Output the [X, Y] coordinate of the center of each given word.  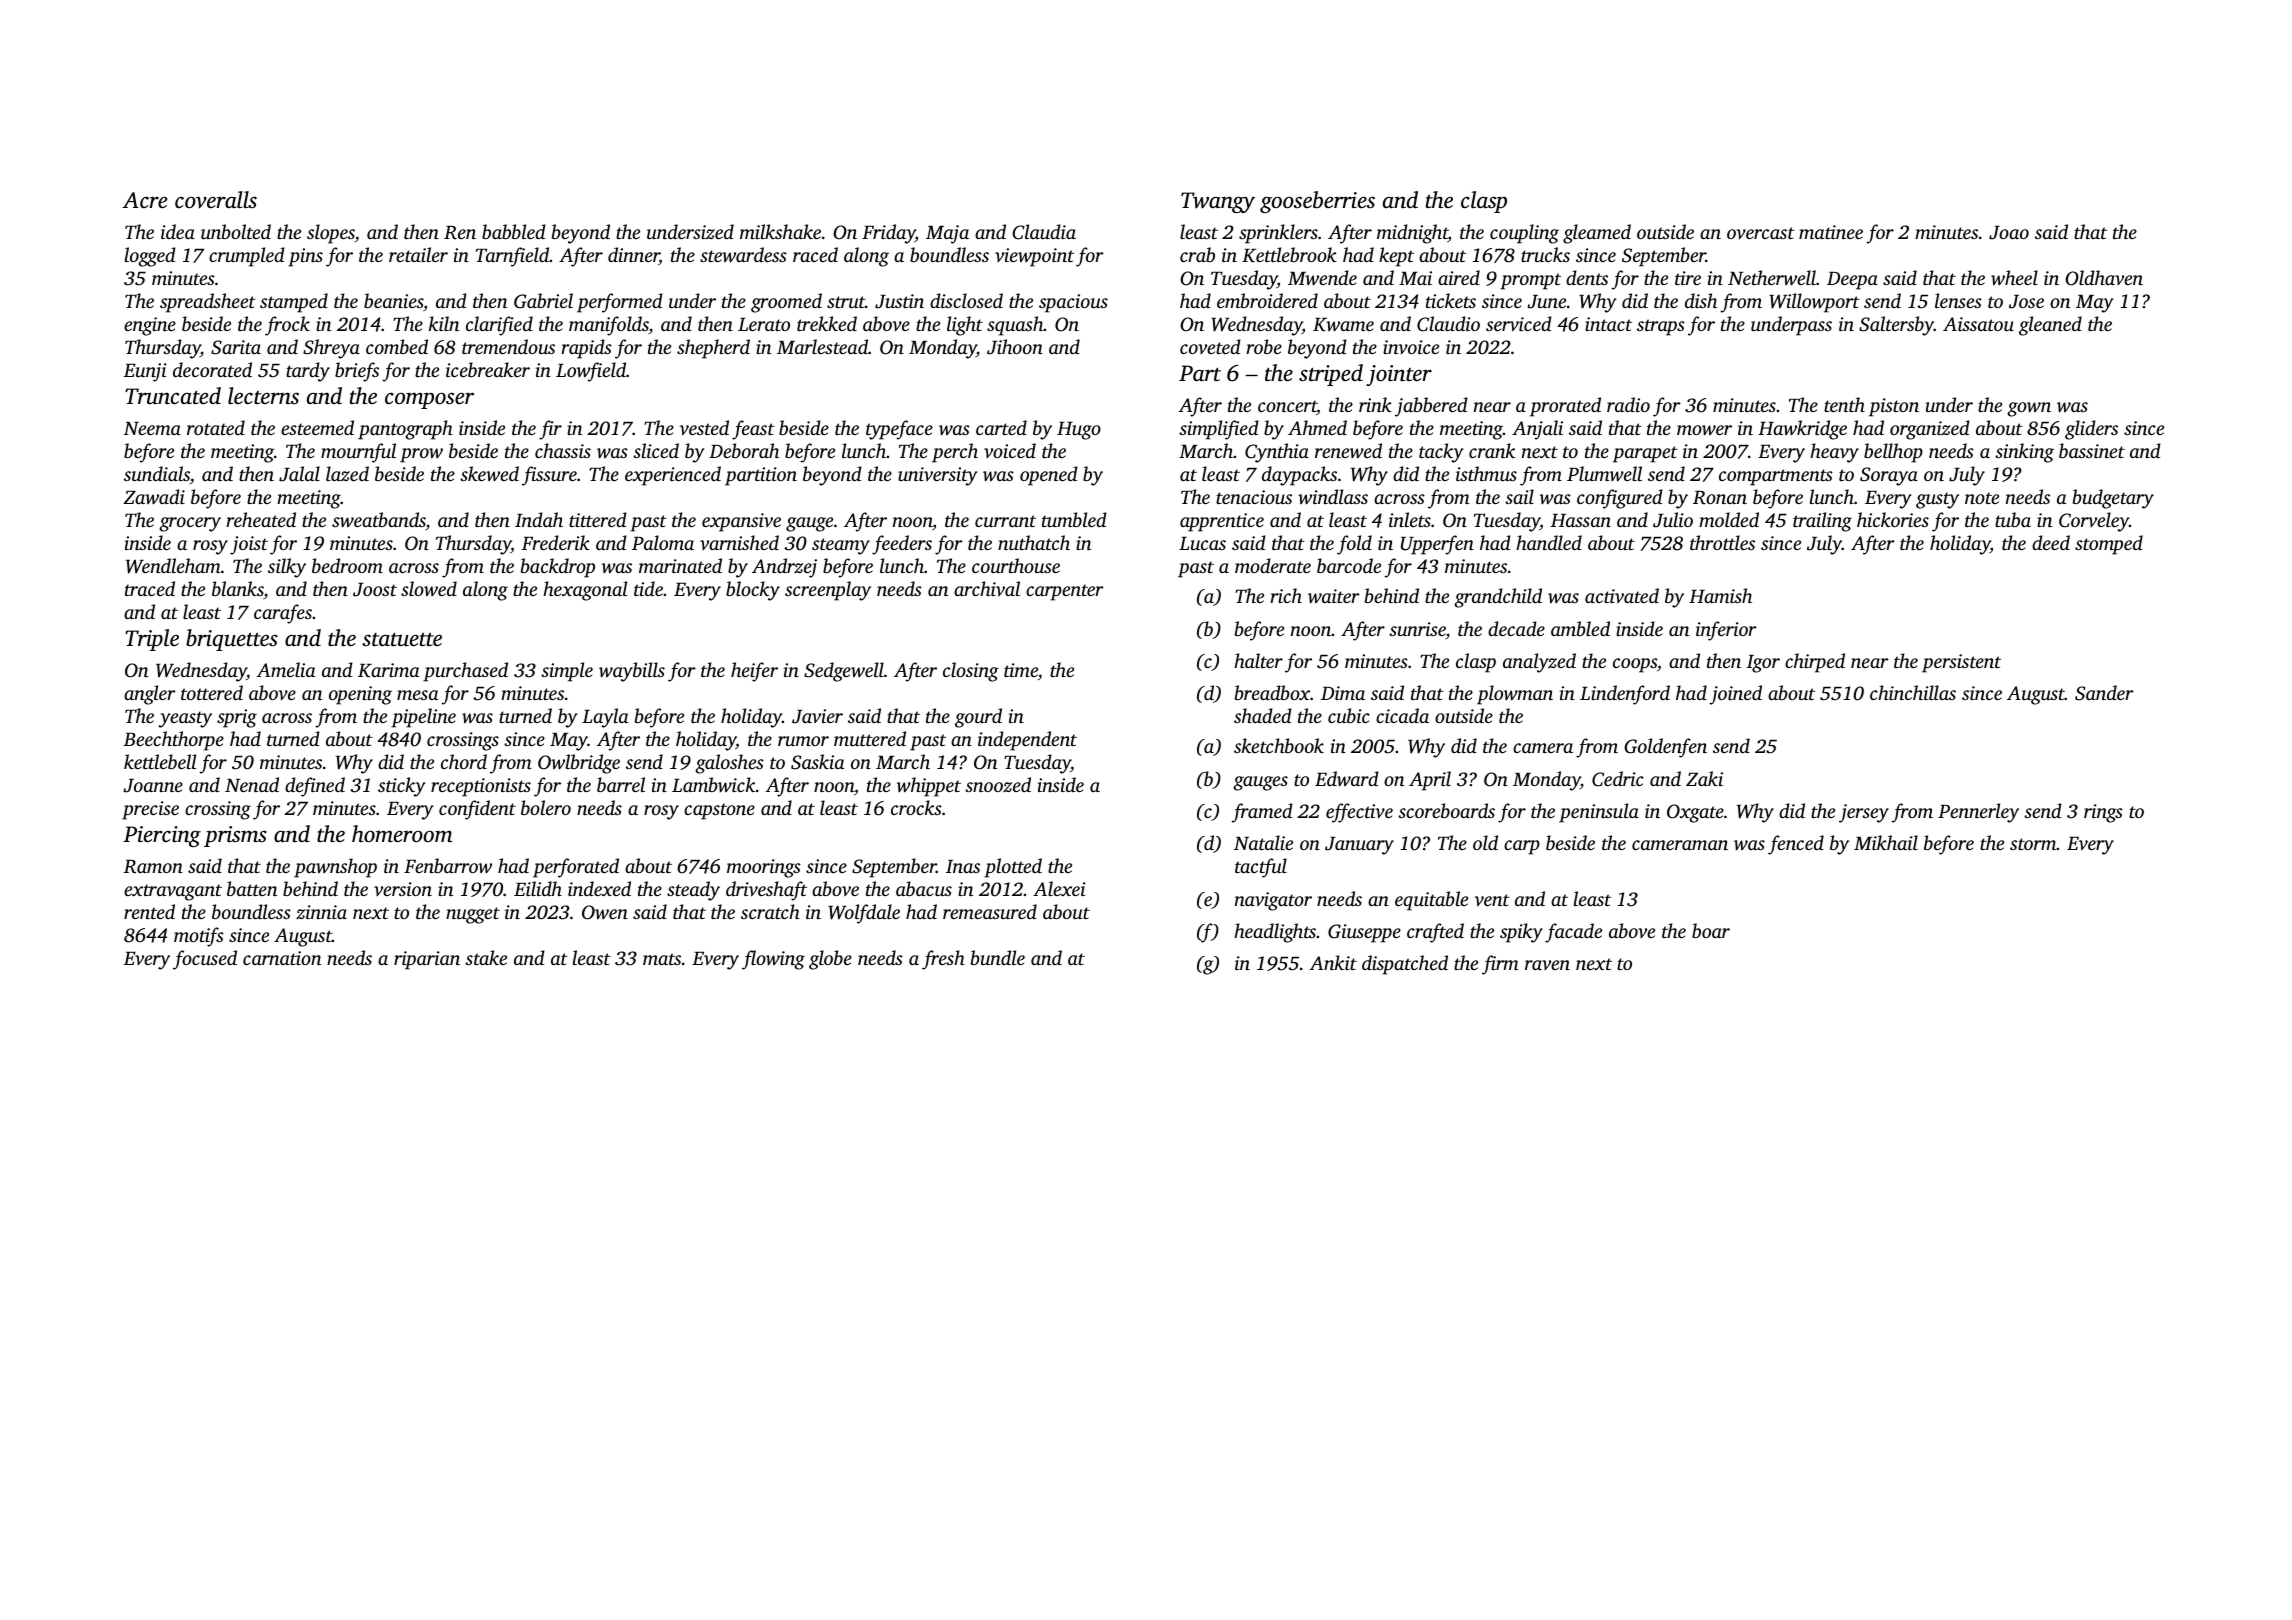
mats [662, 959]
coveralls [216, 200]
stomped [2109, 545]
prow [421, 455]
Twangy [1218, 202]
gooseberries [1317, 202]
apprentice [1222, 522]
